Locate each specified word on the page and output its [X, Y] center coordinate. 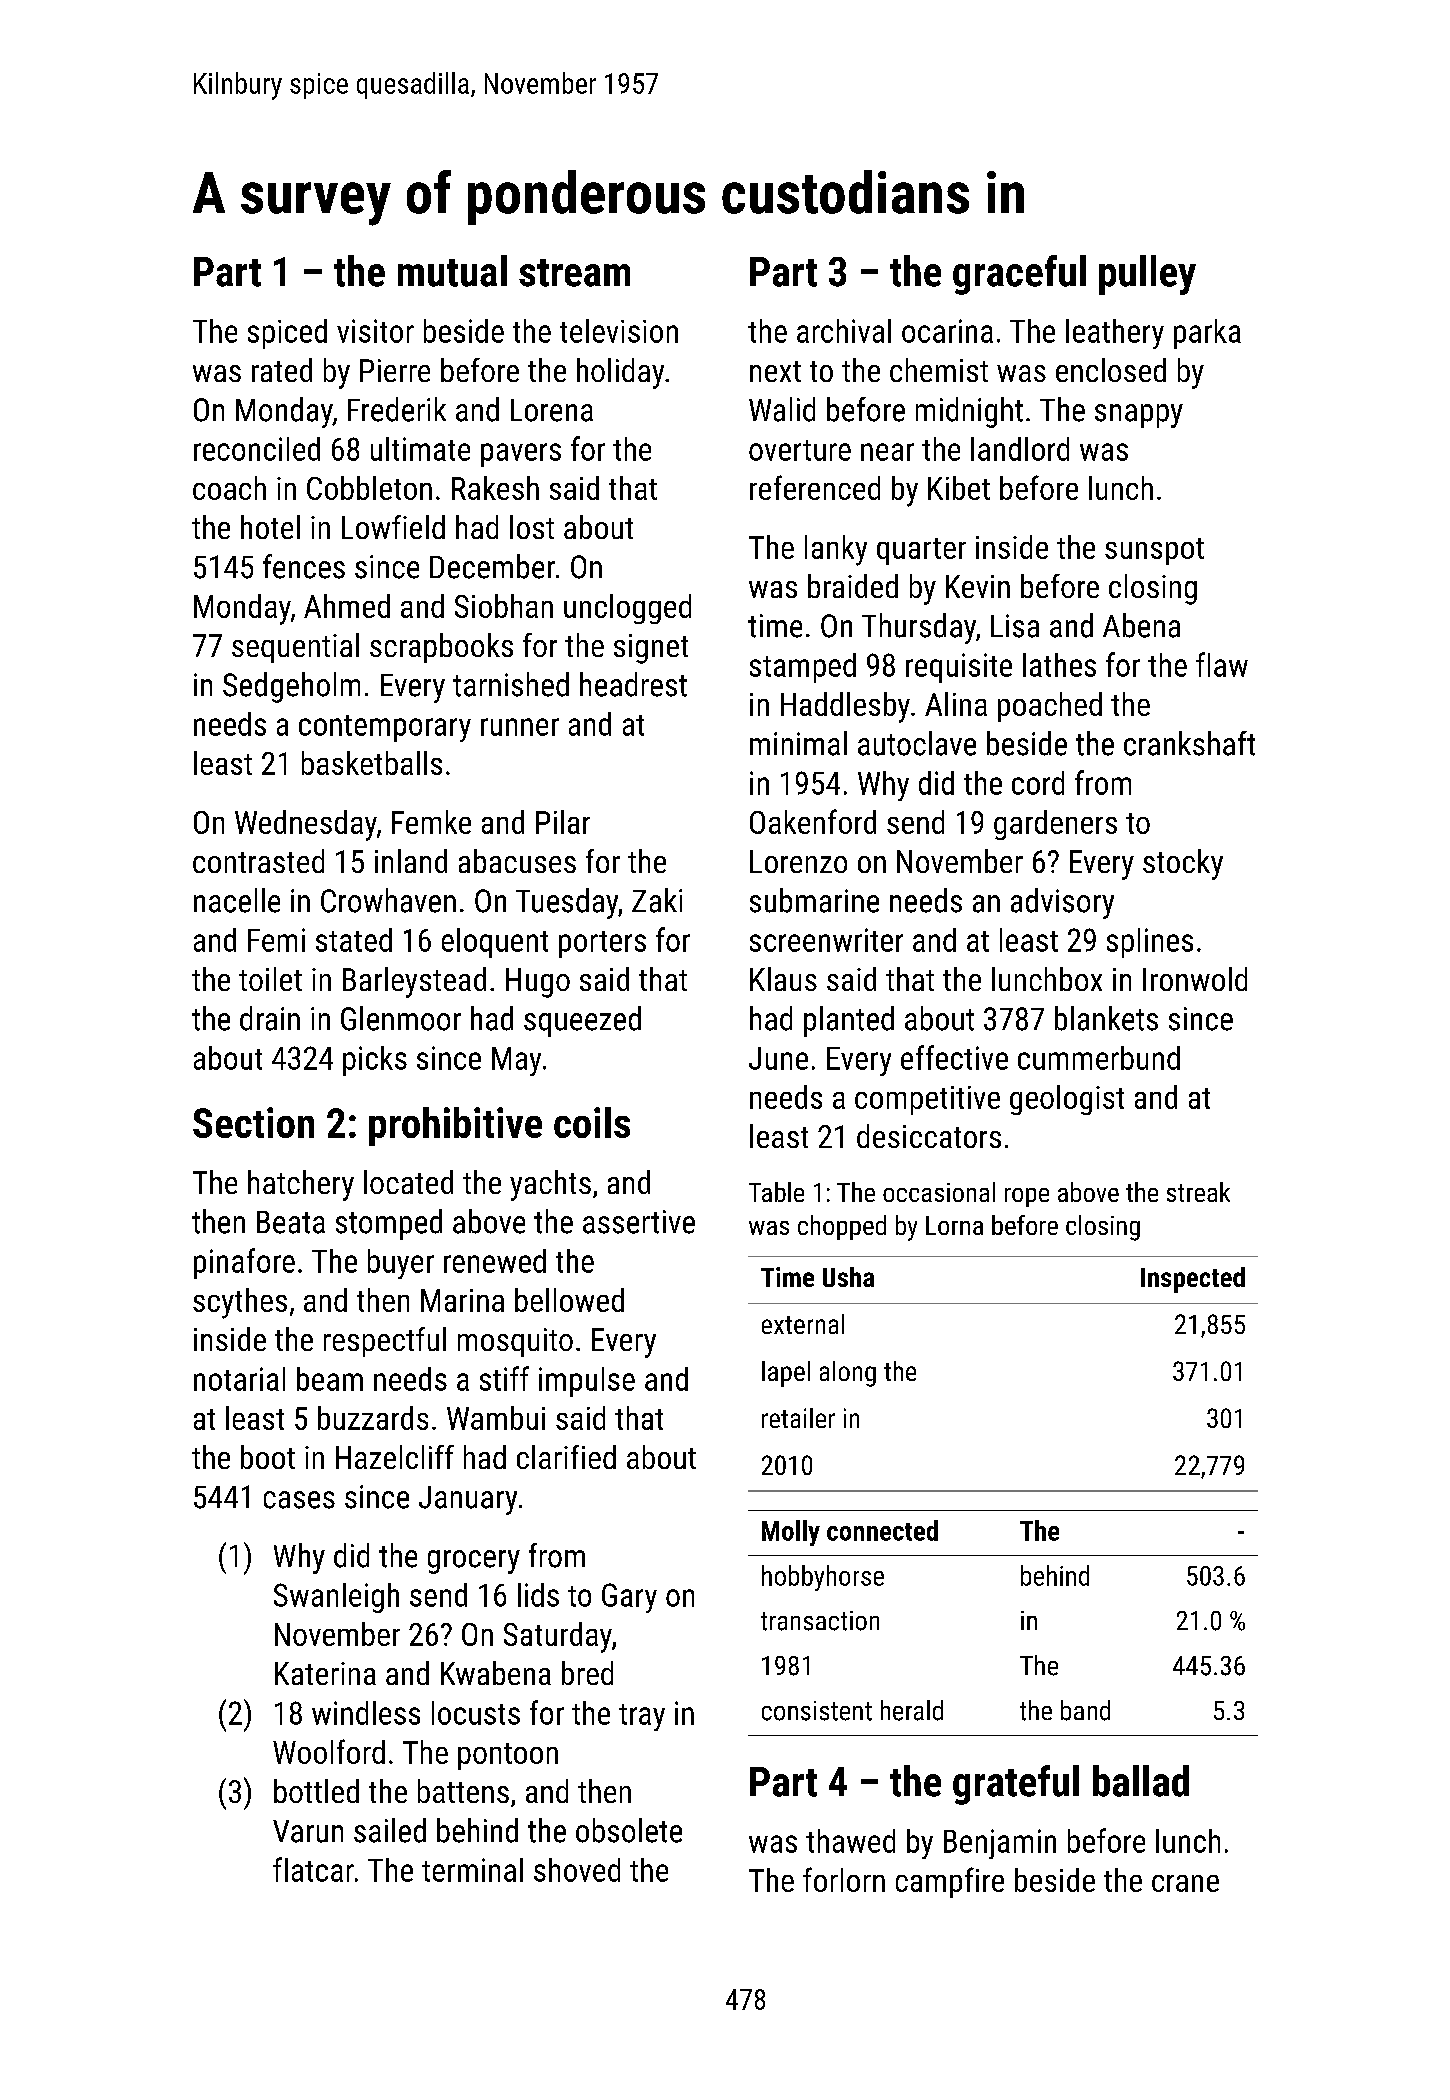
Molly [791, 1533]
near [887, 452]
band [1085, 1710]
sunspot [1154, 551]
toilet [270, 979]
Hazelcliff [395, 1457]
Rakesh [495, 488]
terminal [472, 1870]
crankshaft [1189, 743]
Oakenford [813, 821]
